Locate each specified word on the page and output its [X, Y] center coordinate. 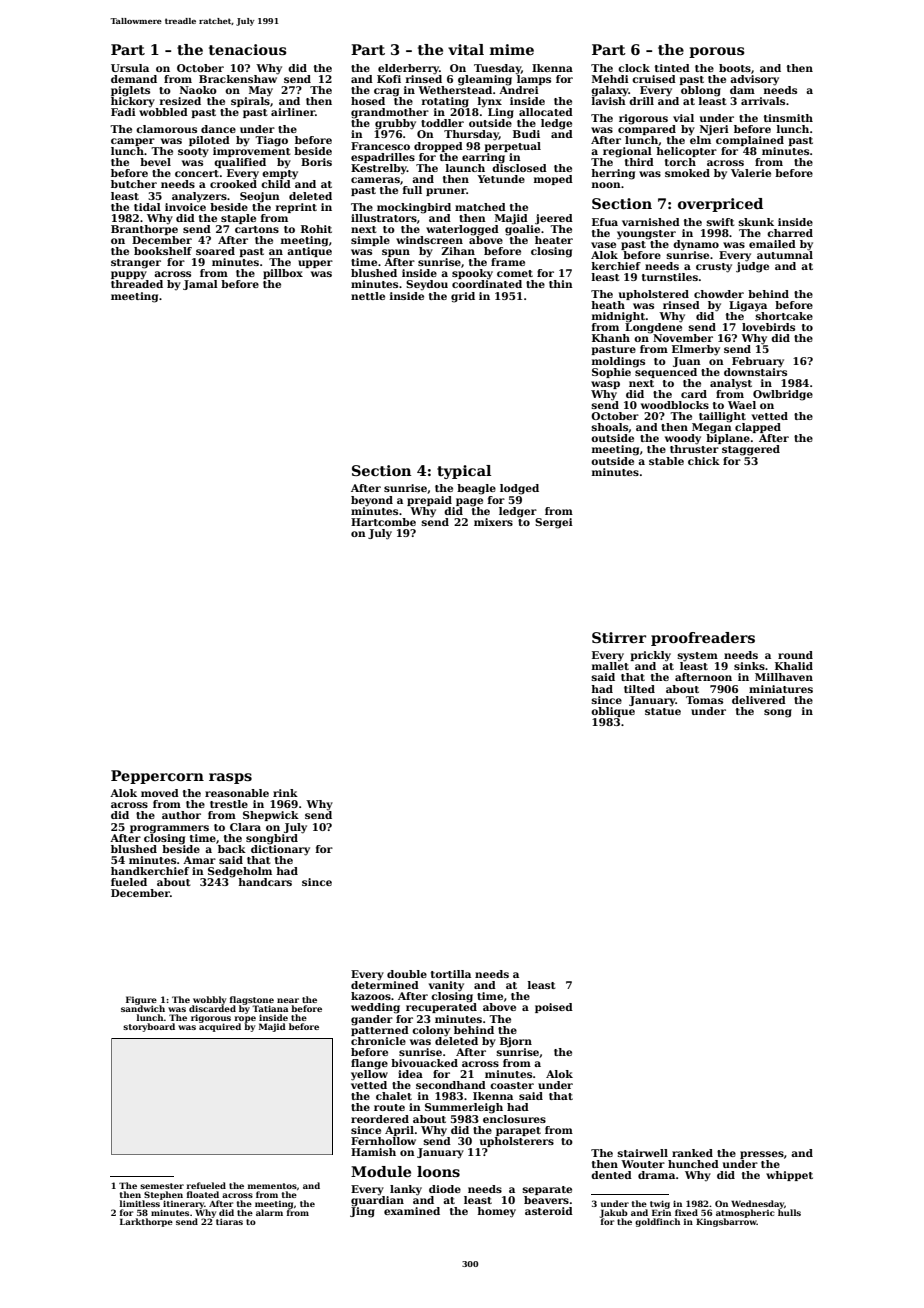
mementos [272, 1186]
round [795, 655]
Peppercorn [157, 777]
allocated [546, 112]
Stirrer [619, 637]
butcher [134, 184]
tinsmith [788, 118]
